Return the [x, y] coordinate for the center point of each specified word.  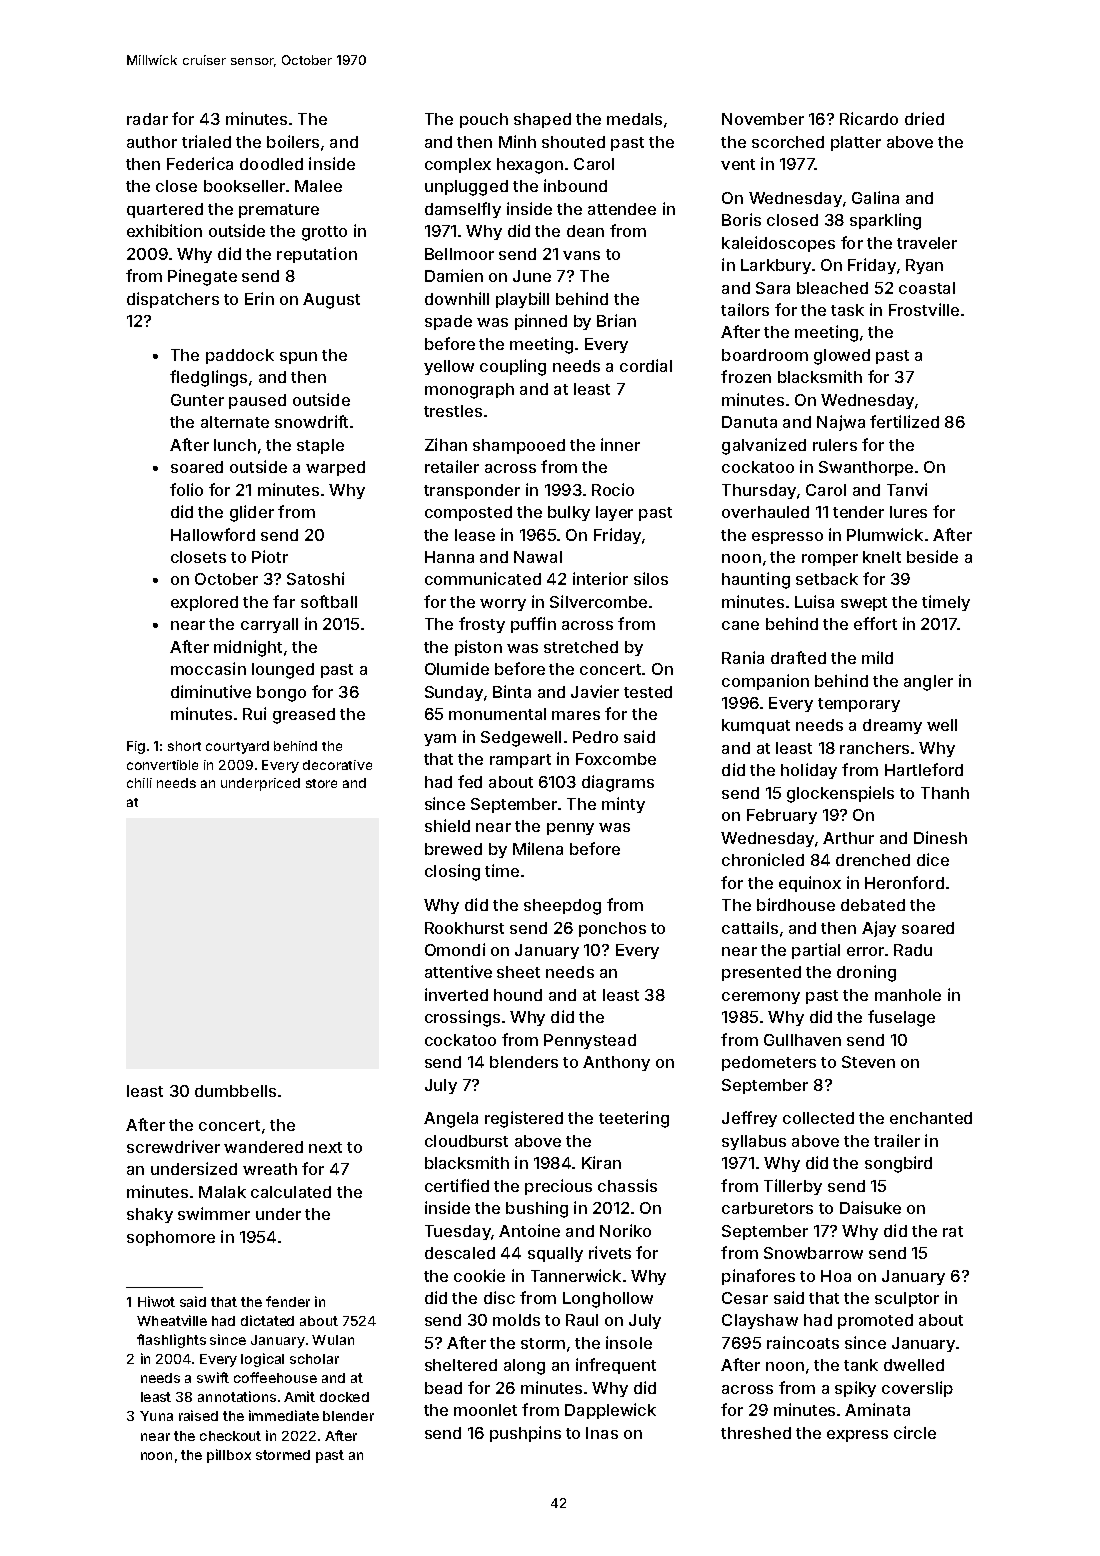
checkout [230, 1436]
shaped [542, 120]
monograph [469, 391]
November [763, 119]
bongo [281, 694]
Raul [582, 1320]
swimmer [214, 1213]
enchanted [931, 1118]
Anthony [616, 1063]
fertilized [904, 421]
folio [186, 489]
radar [147, 119]
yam [440, 740]
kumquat [756, 726]
